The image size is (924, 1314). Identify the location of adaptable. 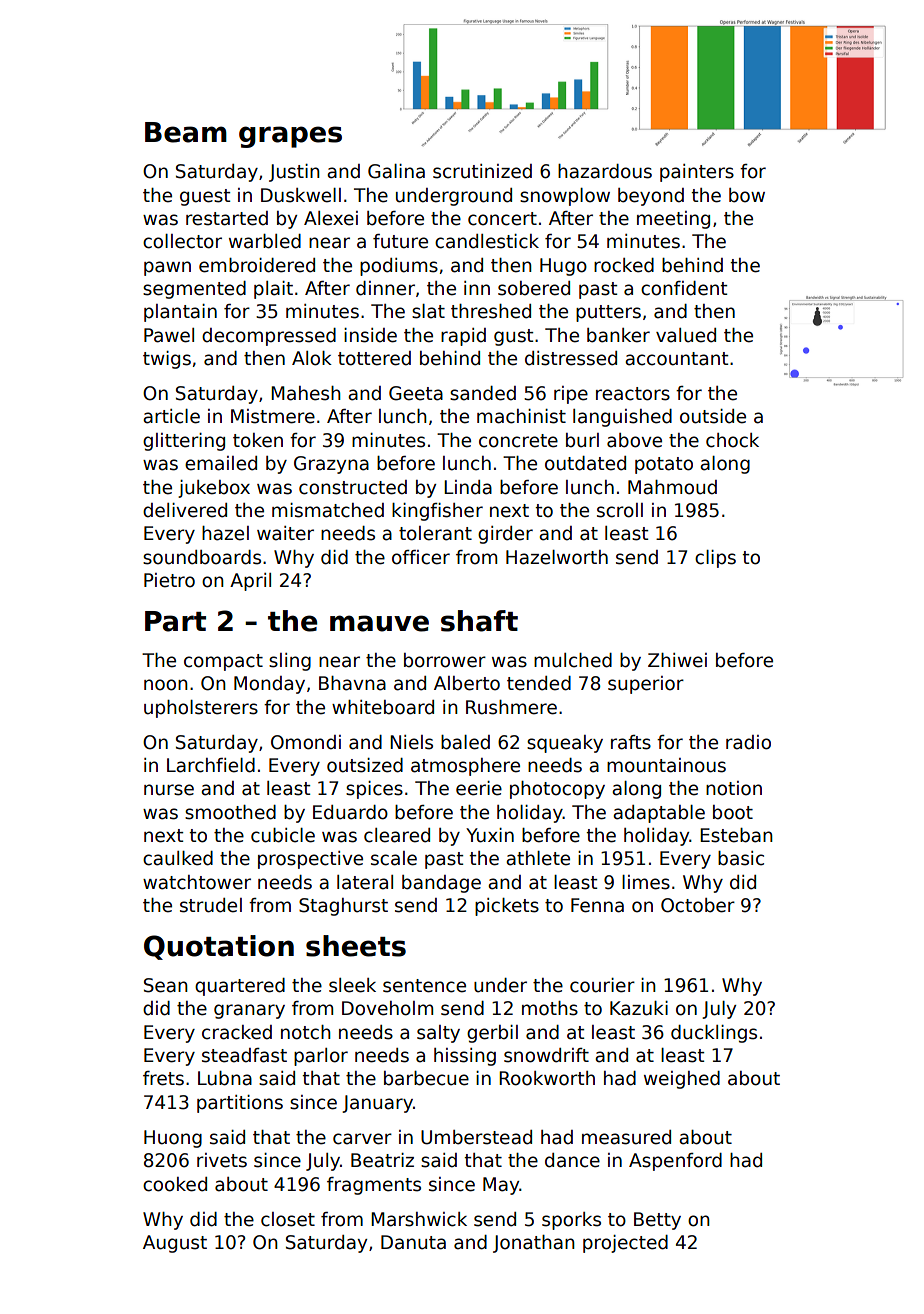
(659, 814).
